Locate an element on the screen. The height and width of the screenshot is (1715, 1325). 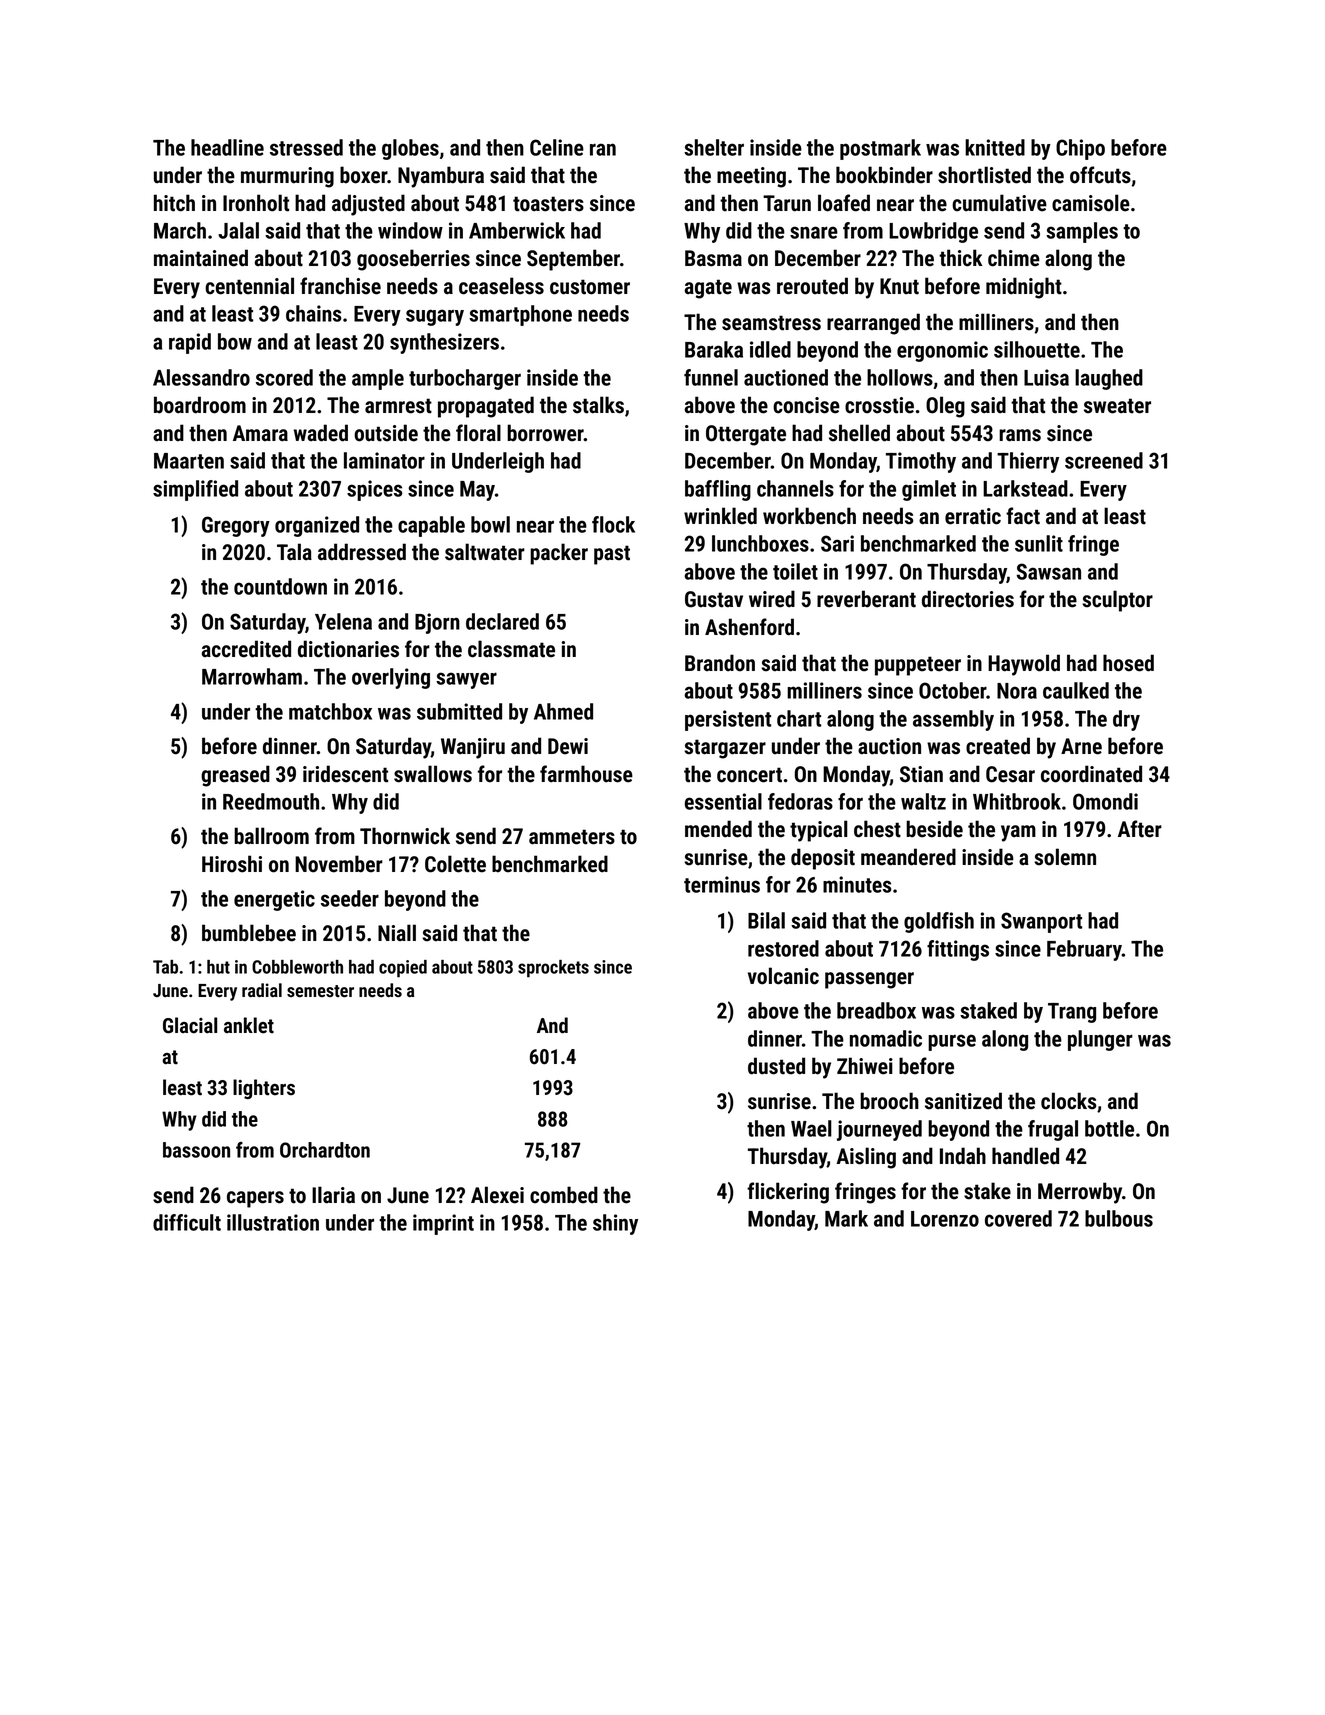
combed is located at coordinates (564, 1195).
